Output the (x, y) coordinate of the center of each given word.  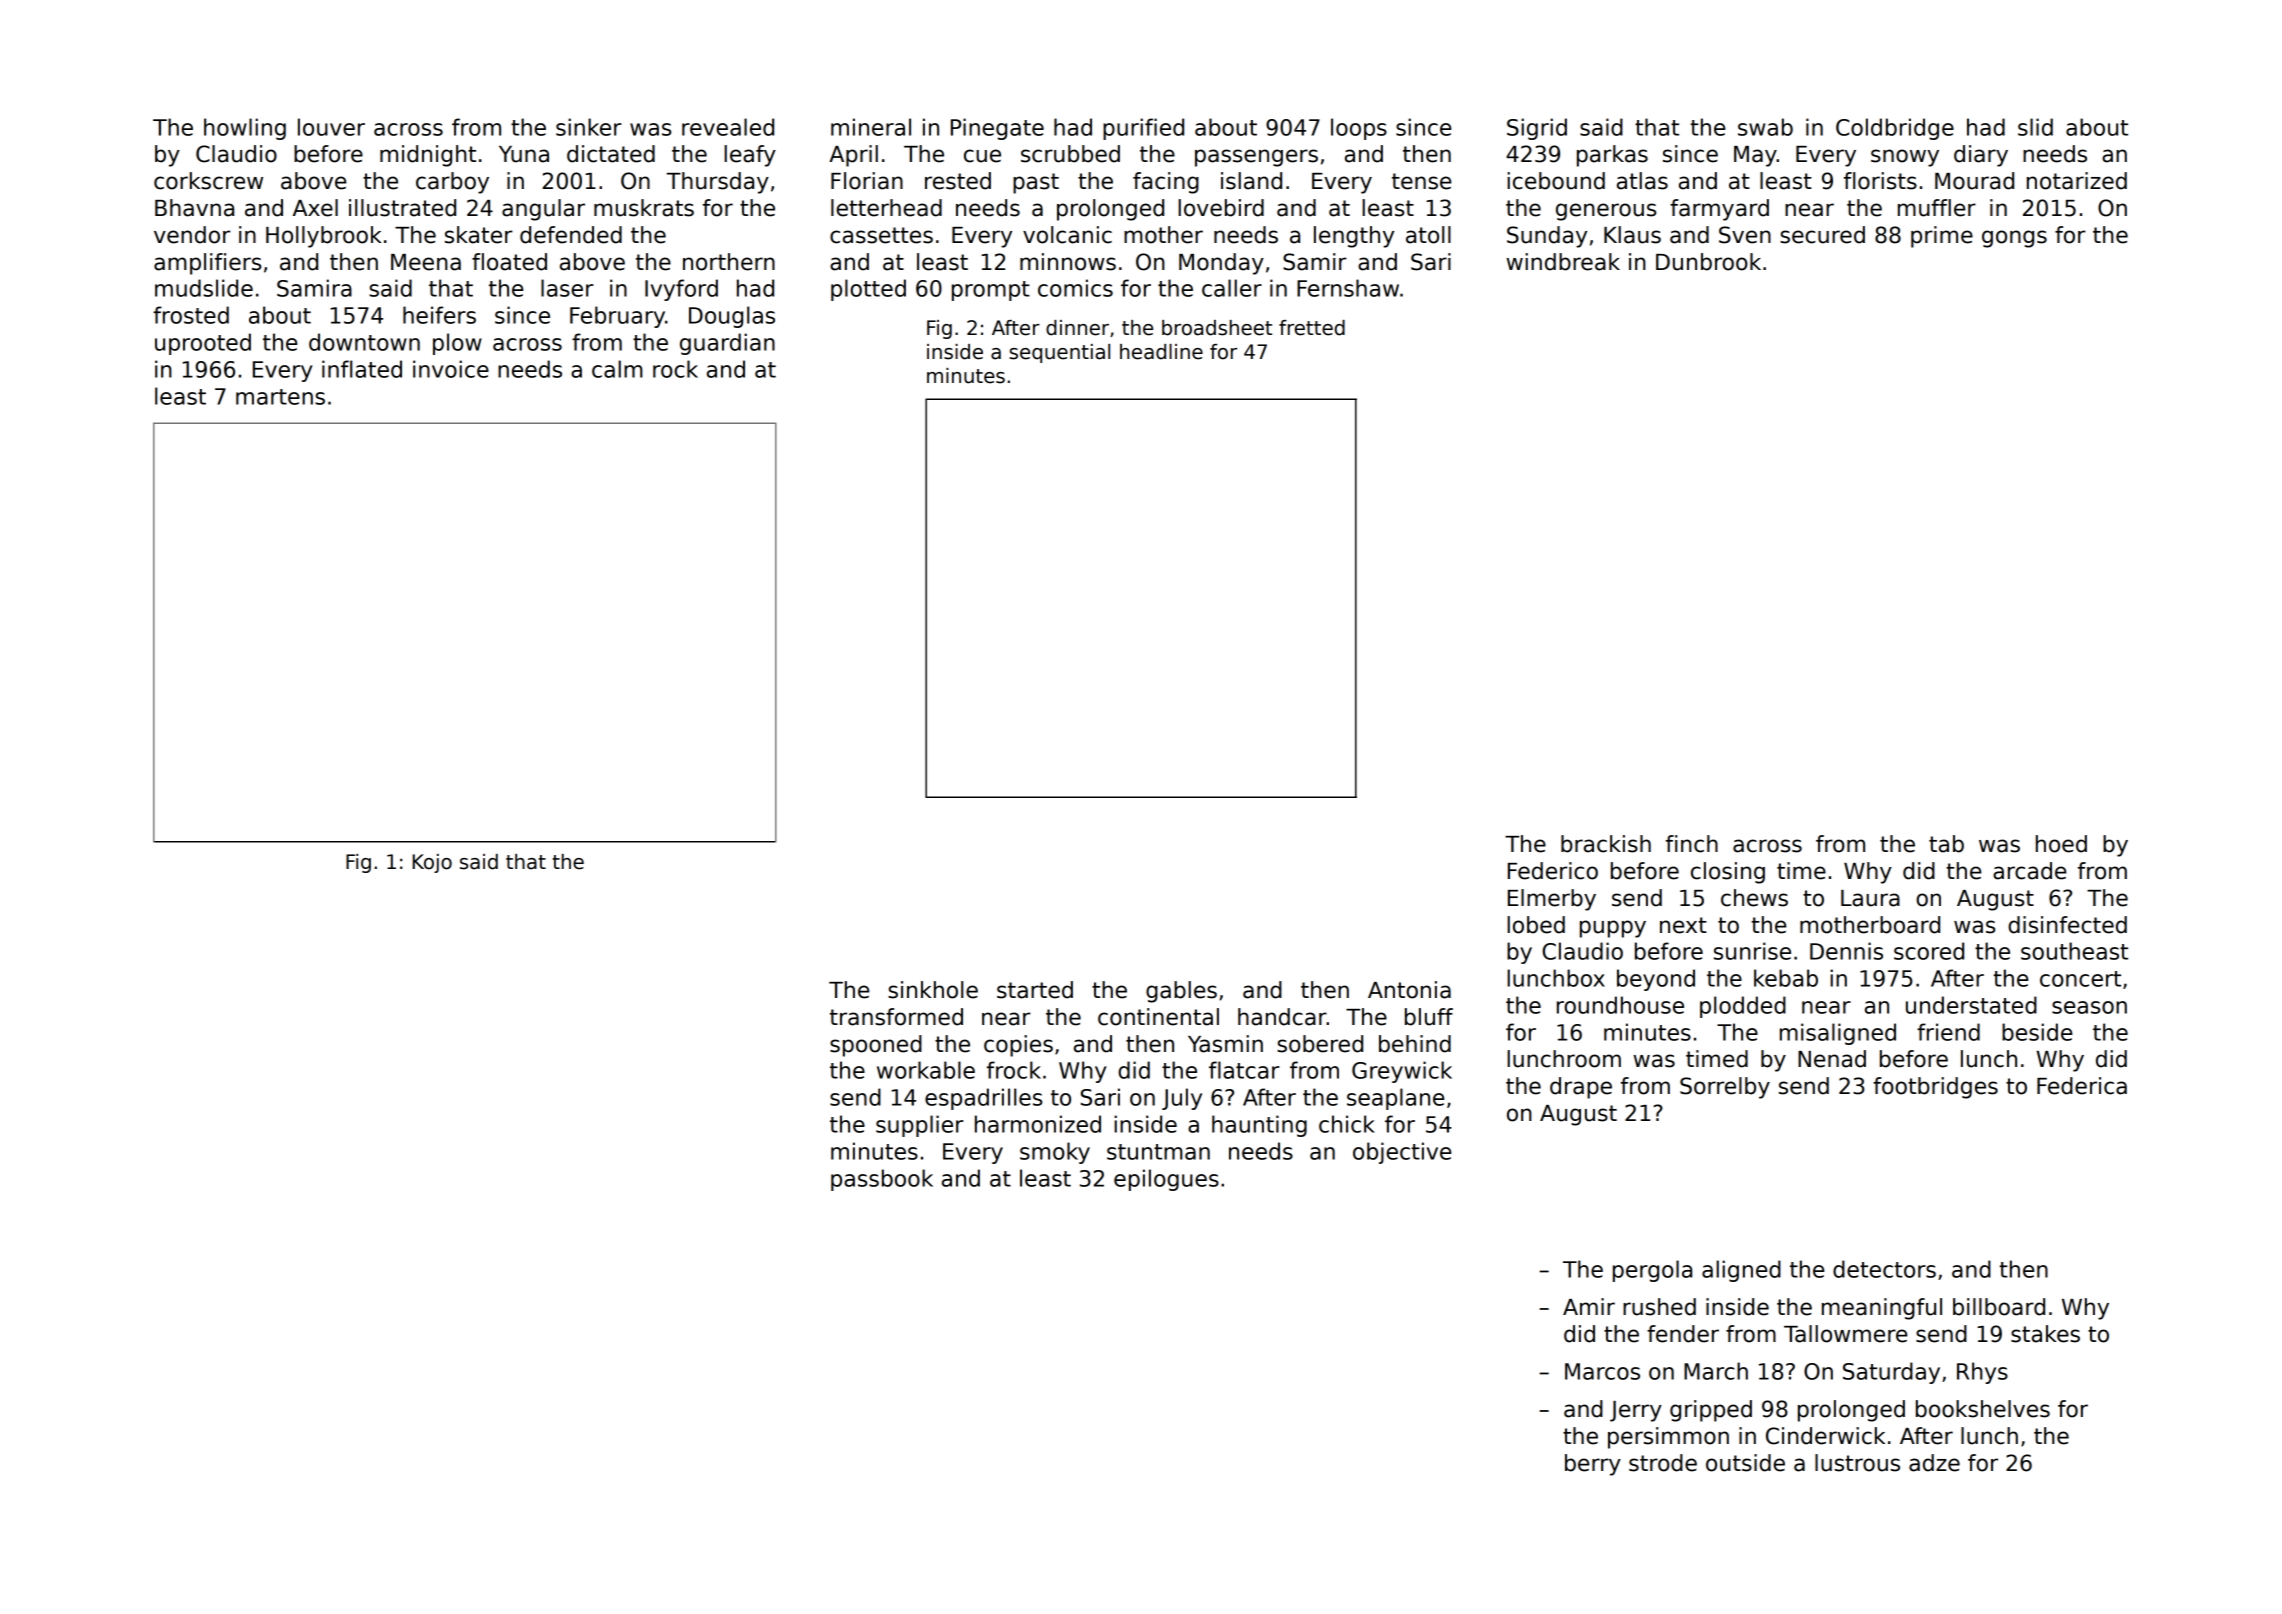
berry (1593, 1465)
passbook (882, 1180)
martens (280, 397)
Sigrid (1537, 129)
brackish (1606, 844)
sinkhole (933, 990)
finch (1692, 844)
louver (331, 127)
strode (1663, 1463)
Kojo (432, 863)
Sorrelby (1725, 1088)
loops (1359, 129)
